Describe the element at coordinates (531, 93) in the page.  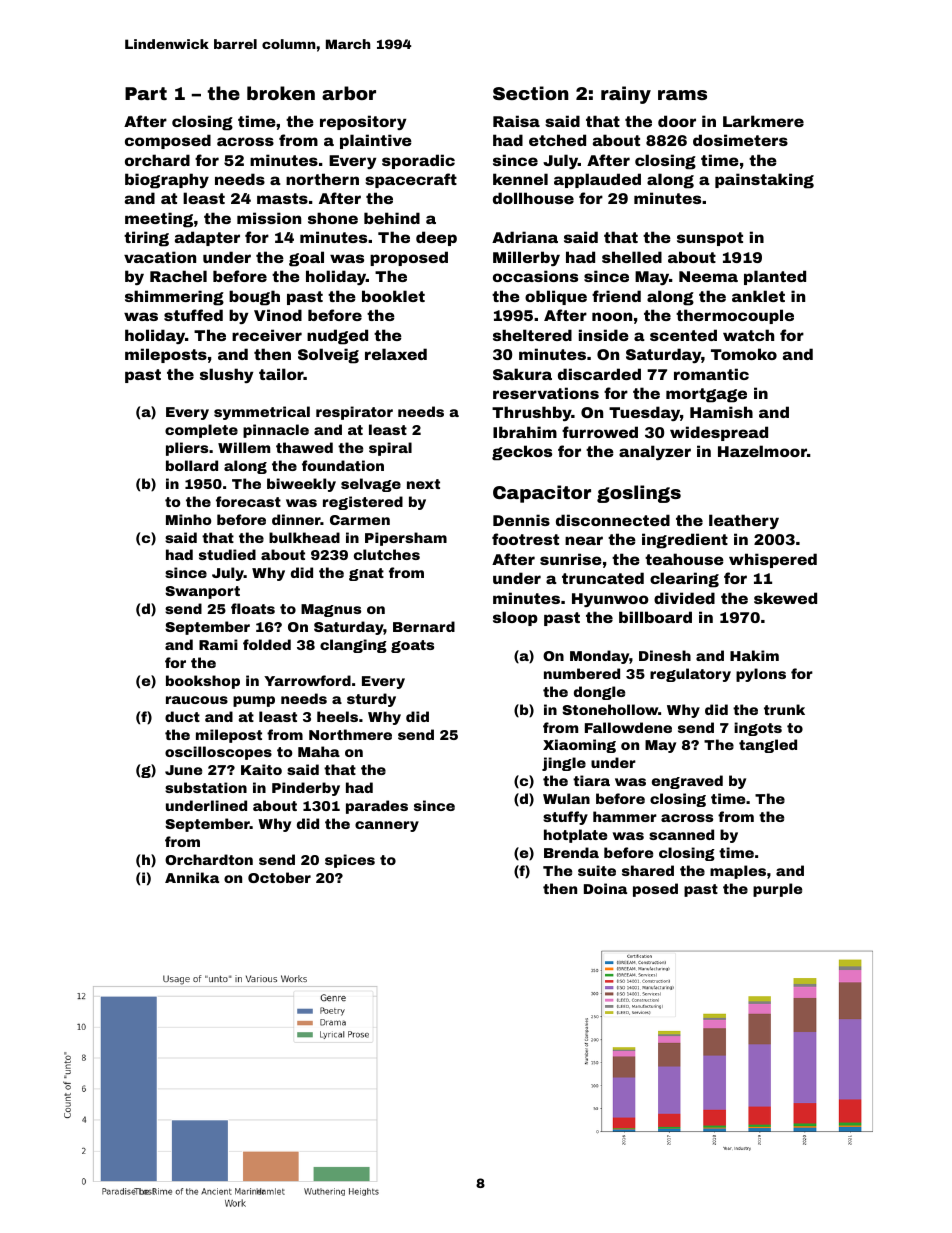
I see `Section` at that location.
